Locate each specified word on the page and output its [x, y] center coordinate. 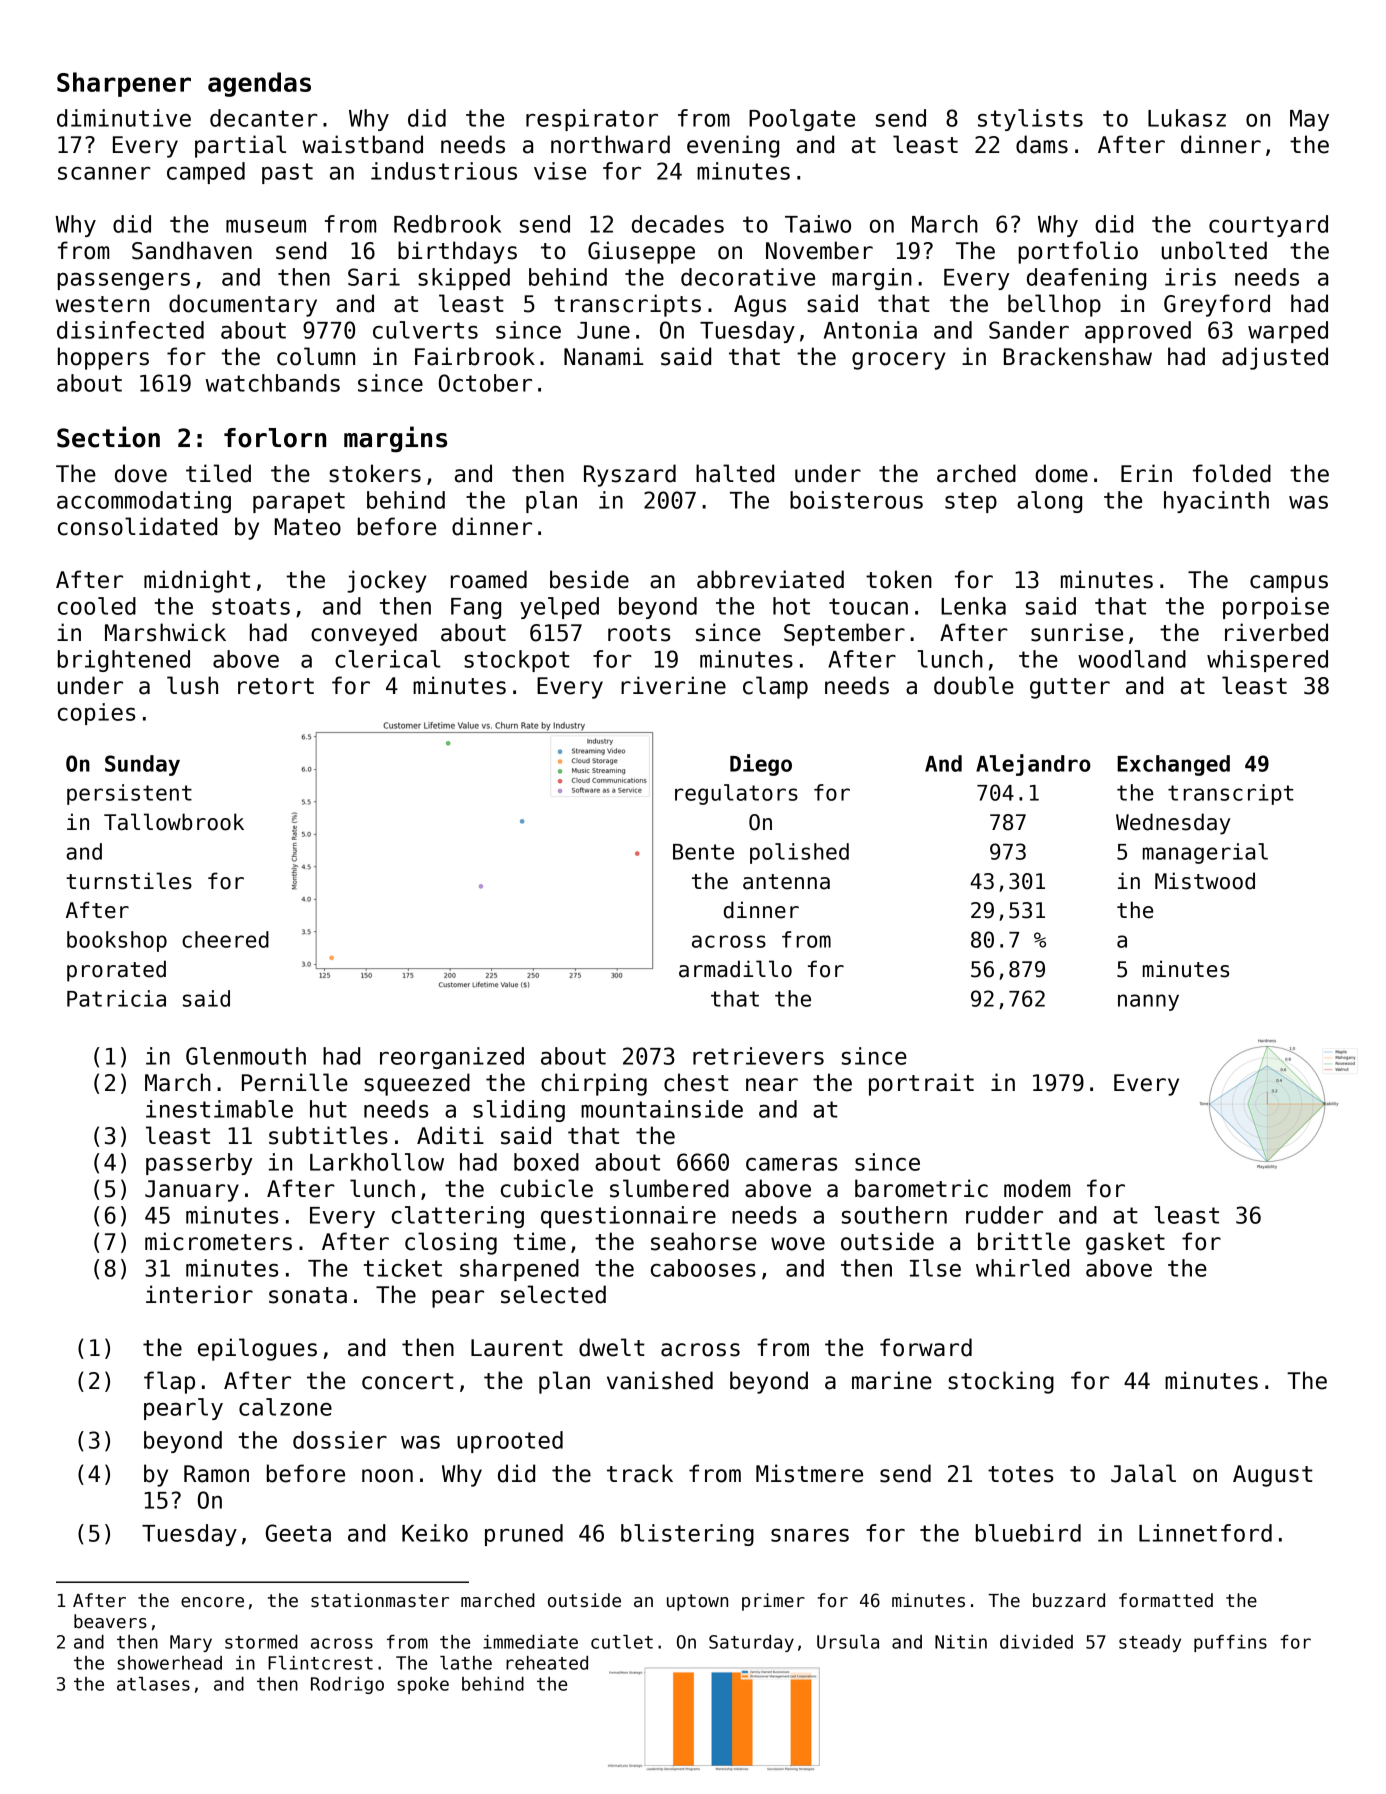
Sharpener [124, 84]
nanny [1148, 1002]
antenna [786, 882]
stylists [1030, 120]
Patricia [116, 998]
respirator [592, 120]
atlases [153, 1684]
